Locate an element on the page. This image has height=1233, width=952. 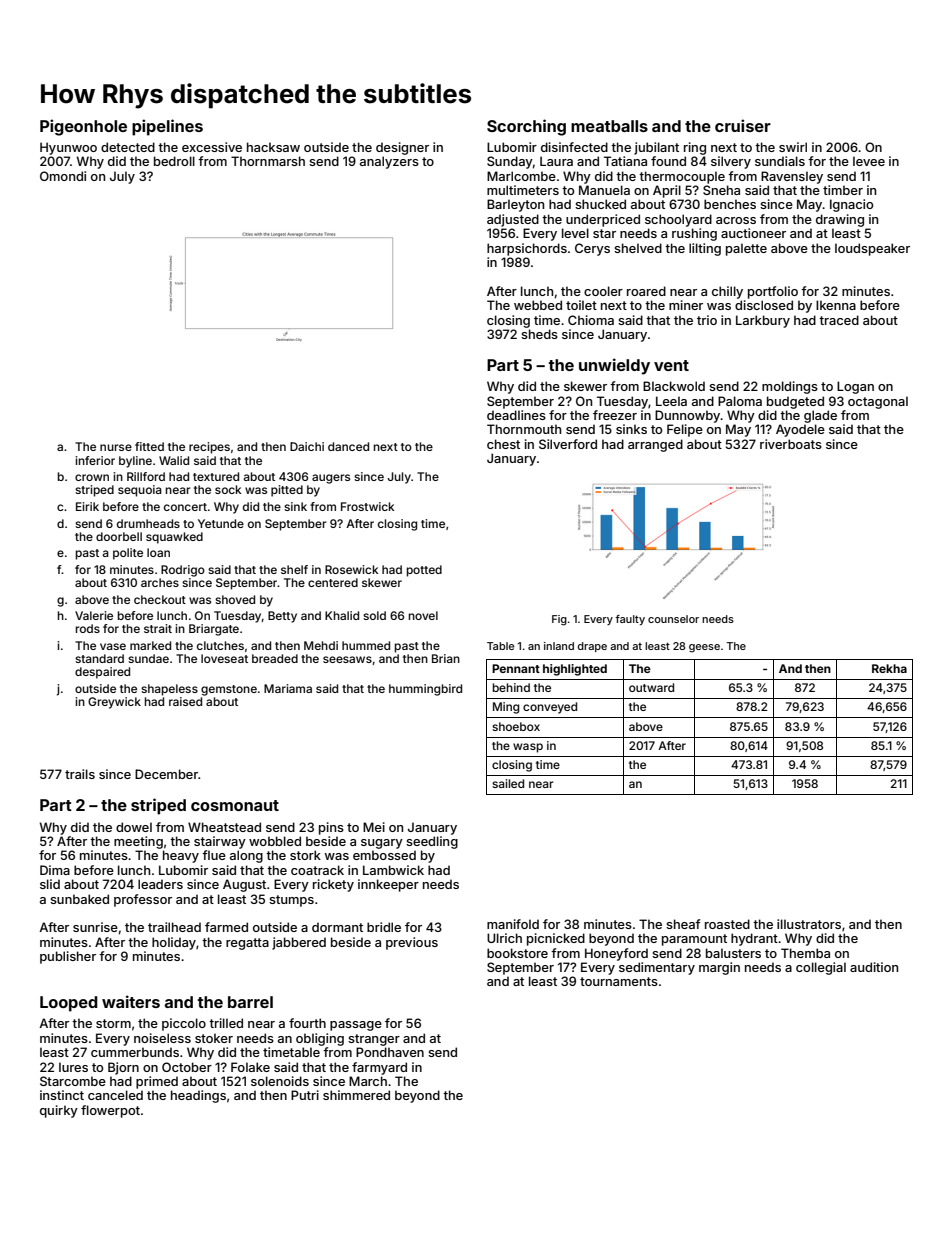
shimmered is located at coordinates (356, 1095).
